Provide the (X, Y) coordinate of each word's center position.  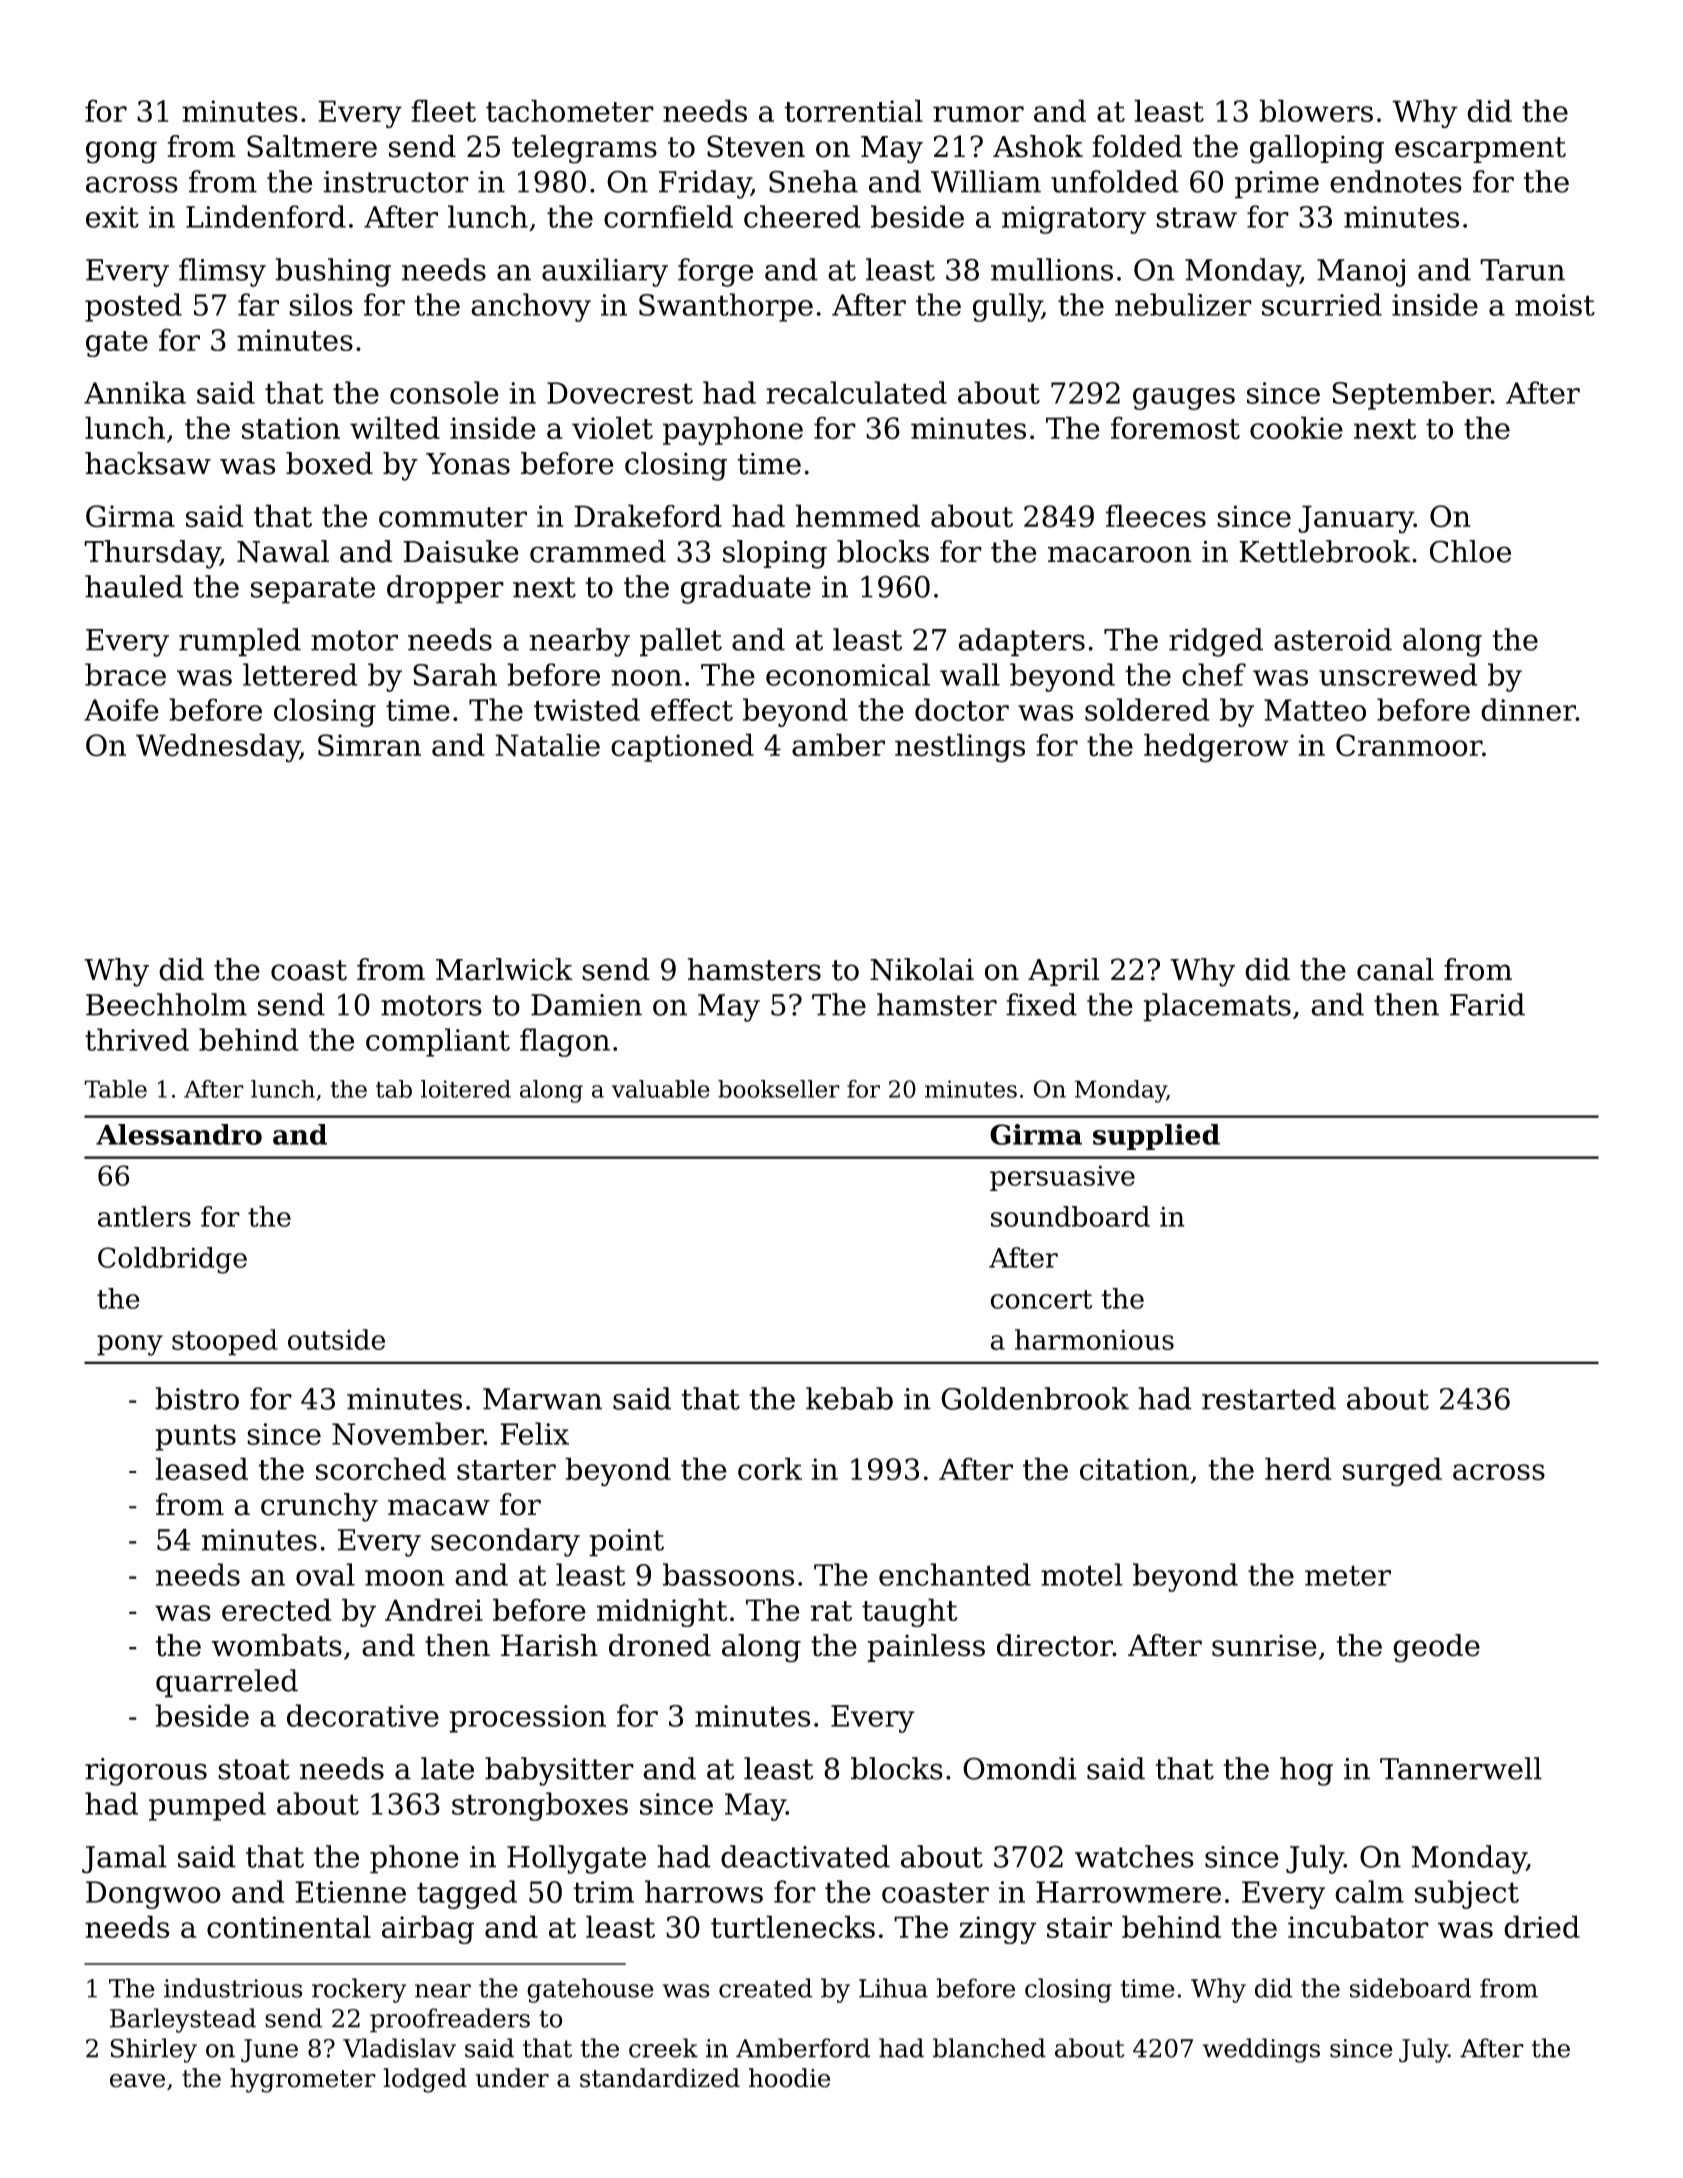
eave (137, 2081)
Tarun (1522, 270)
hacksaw (148, 463)
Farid (1487, 1004)
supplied (1156, 1137)
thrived (137, 1039)
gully (1007, 307)
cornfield (668, 216)
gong (121, 152)
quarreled (227, 1683)
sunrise (1264, 1645)
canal (1395, 969)
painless (926, 1648)
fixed (1041, 1004)
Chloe (1470, 551)
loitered (466, 1089)
